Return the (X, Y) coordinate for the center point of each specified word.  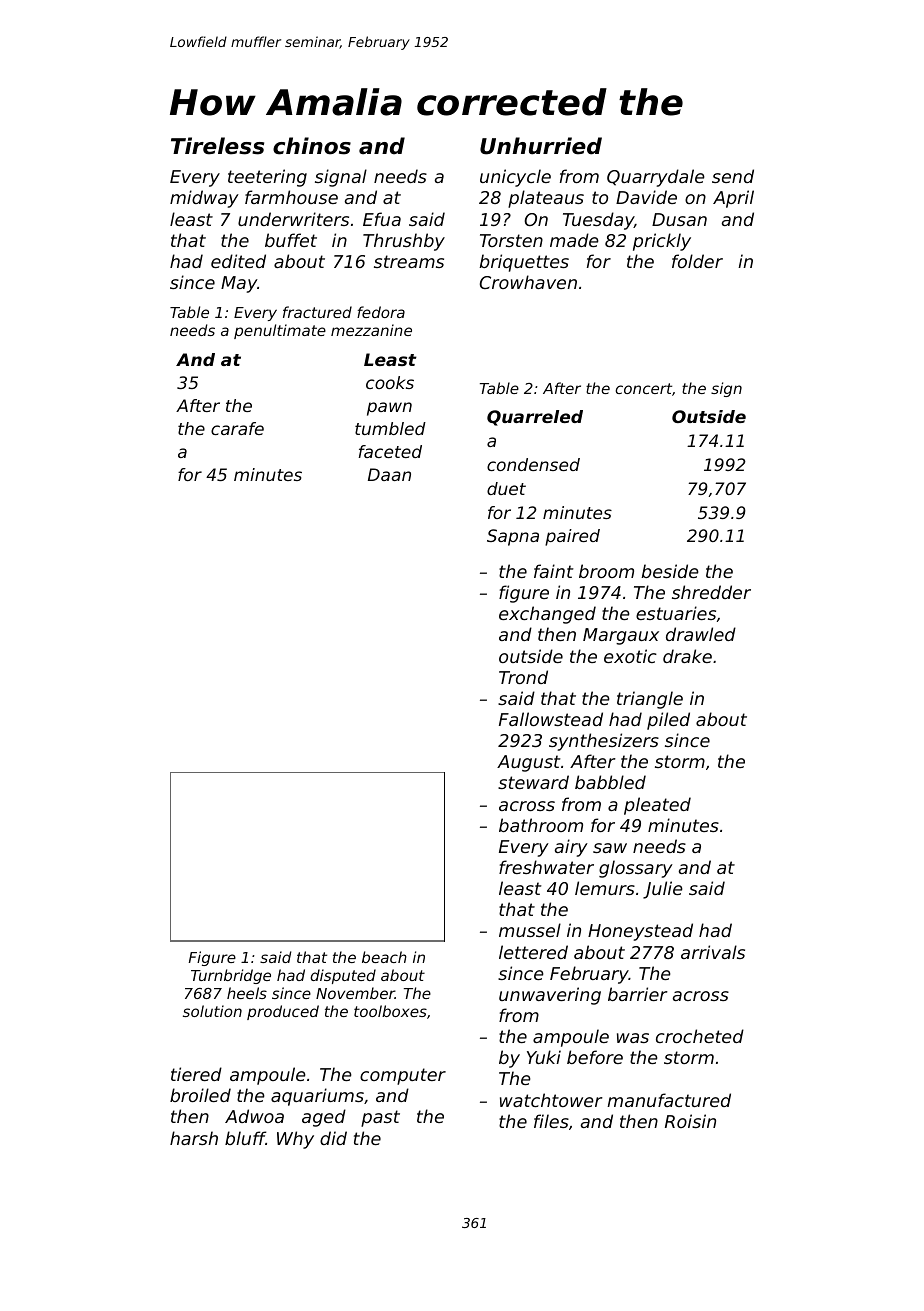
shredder (711, 592)
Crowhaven (528, 282)
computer (403, 1076)
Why (295, 1140)
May (239, 284)
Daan (389, 474)
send (733, 176)
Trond (523, 677)
